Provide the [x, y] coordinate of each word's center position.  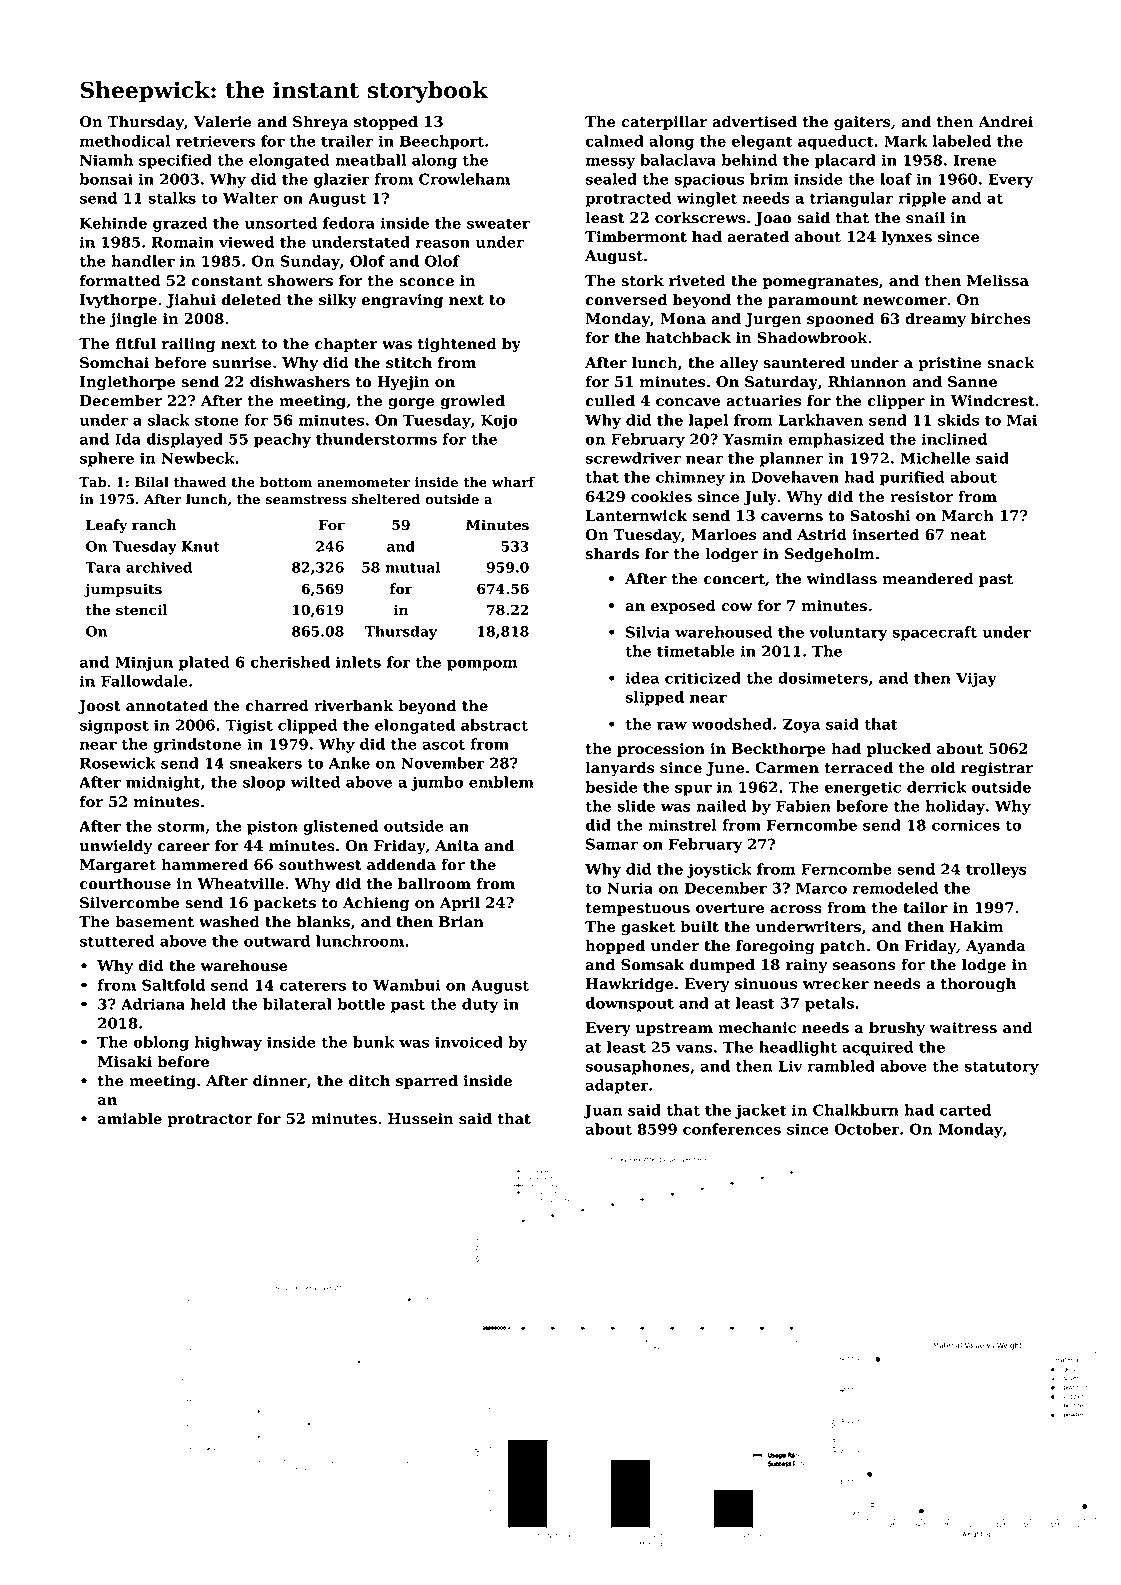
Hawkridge [630, 985]
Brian [461, 921]
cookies [661, 496]
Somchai [114, 363]
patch [843, 946]
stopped [386, 123]
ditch [369, 1080]
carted [965, 1110]
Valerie [223, 122]
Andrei [1005, 121]
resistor [922, 497]
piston [272, 827]
